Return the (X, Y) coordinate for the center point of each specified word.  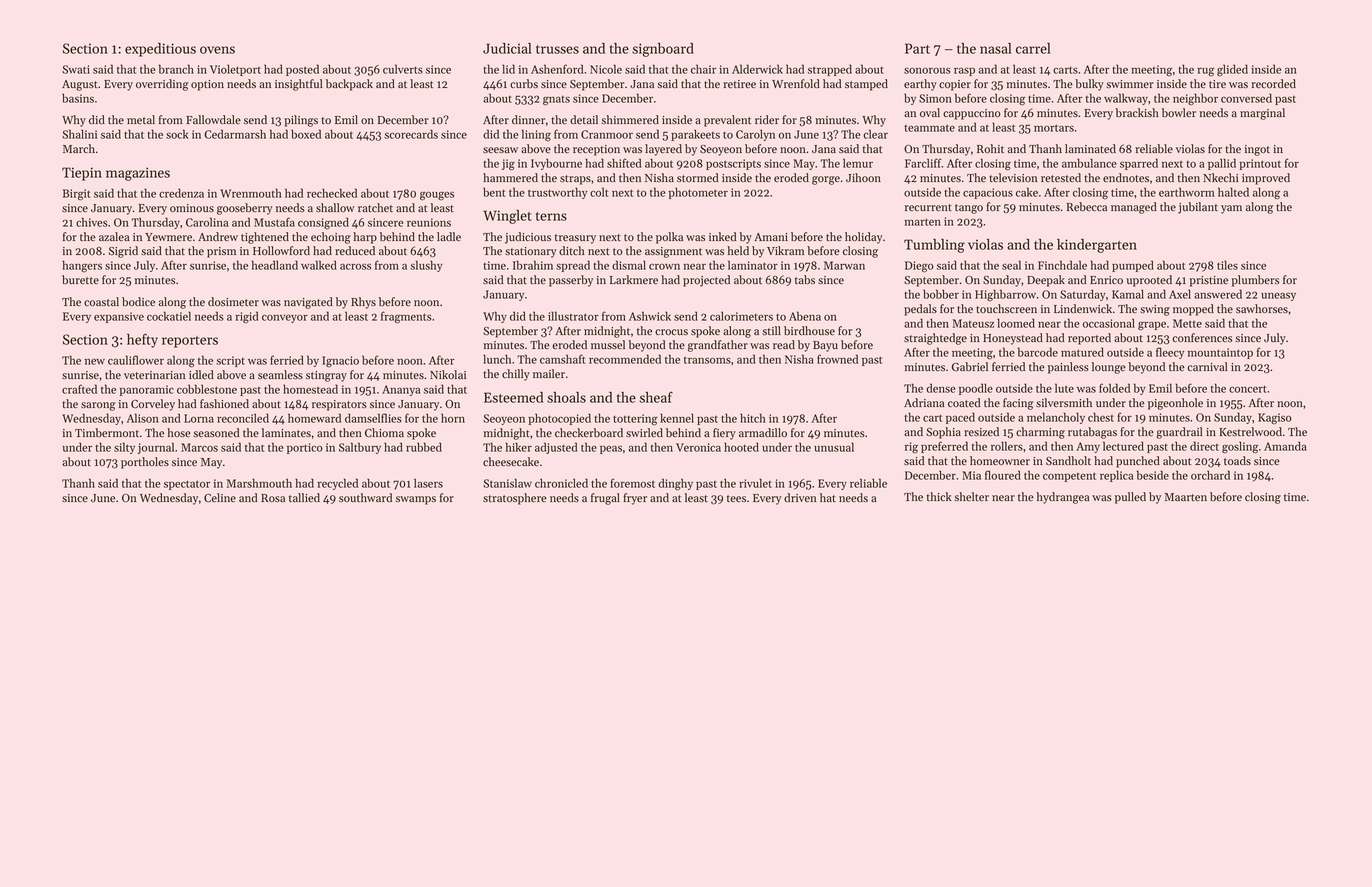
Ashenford (557, 69)
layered (663, 150)
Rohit (990, 148)
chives (91, 222)
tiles (1227, 265)
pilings (301, 121)
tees (736, 499)
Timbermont (107, 433)
